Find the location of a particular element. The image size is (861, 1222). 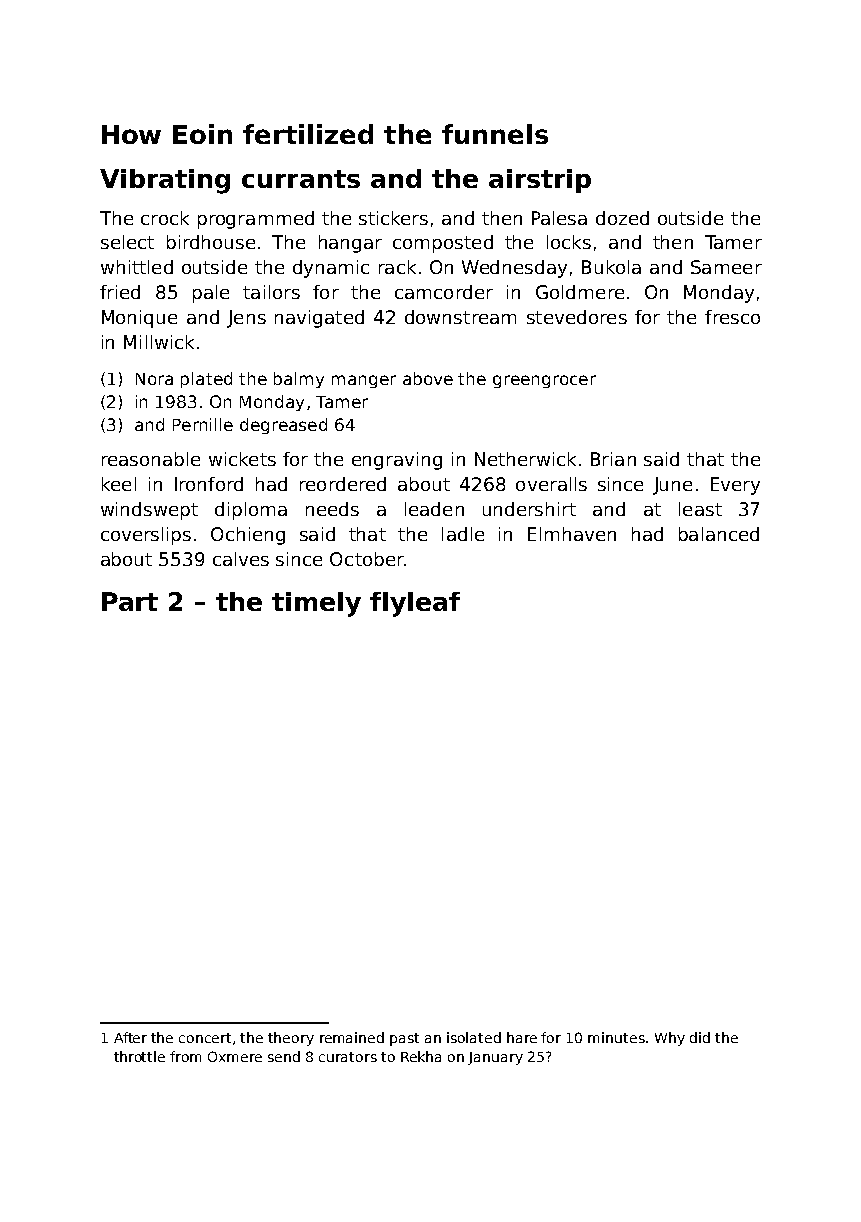

Part is located at coordinates (130, 601).
